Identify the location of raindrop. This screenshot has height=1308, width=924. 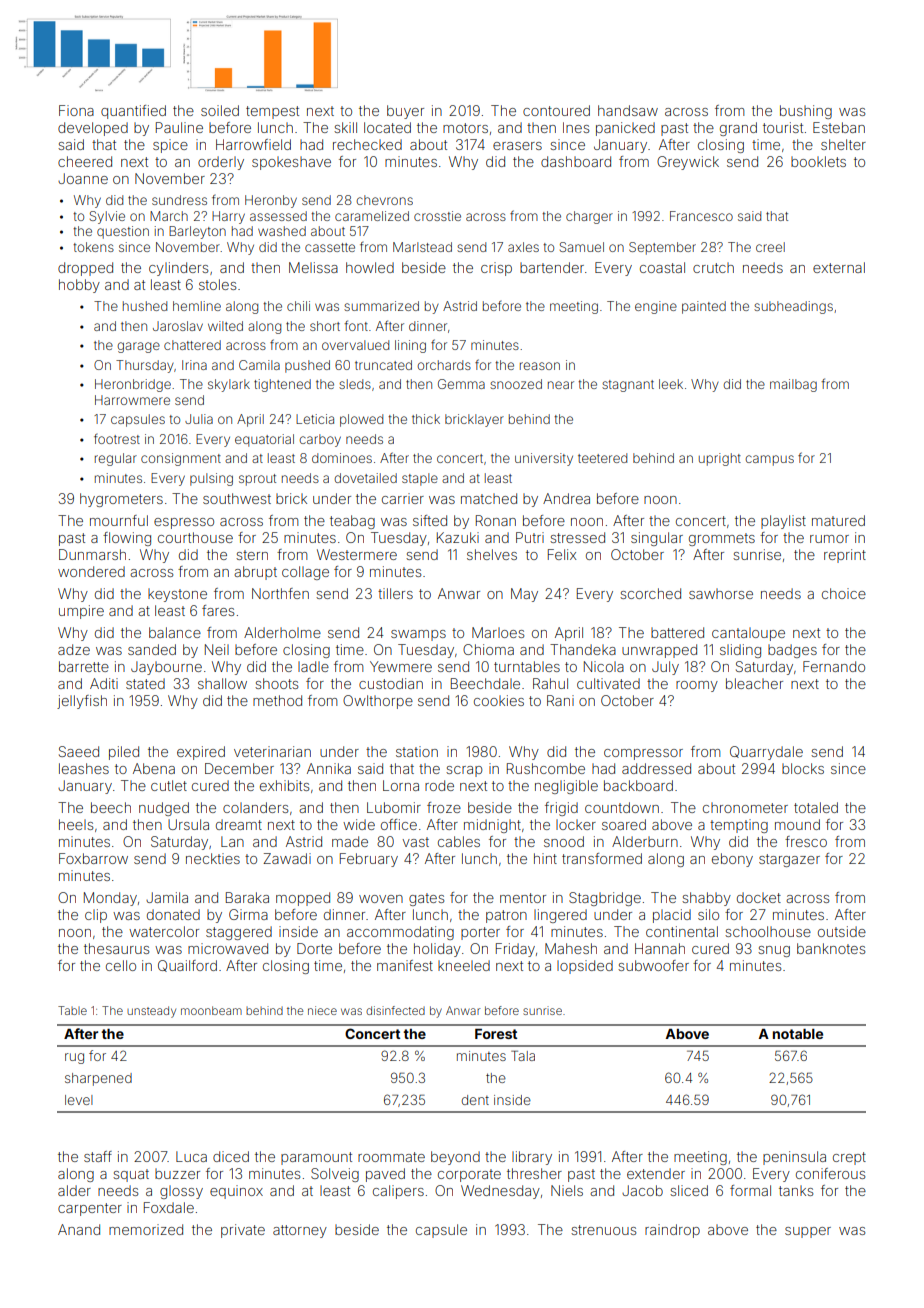
(672, 1231).
